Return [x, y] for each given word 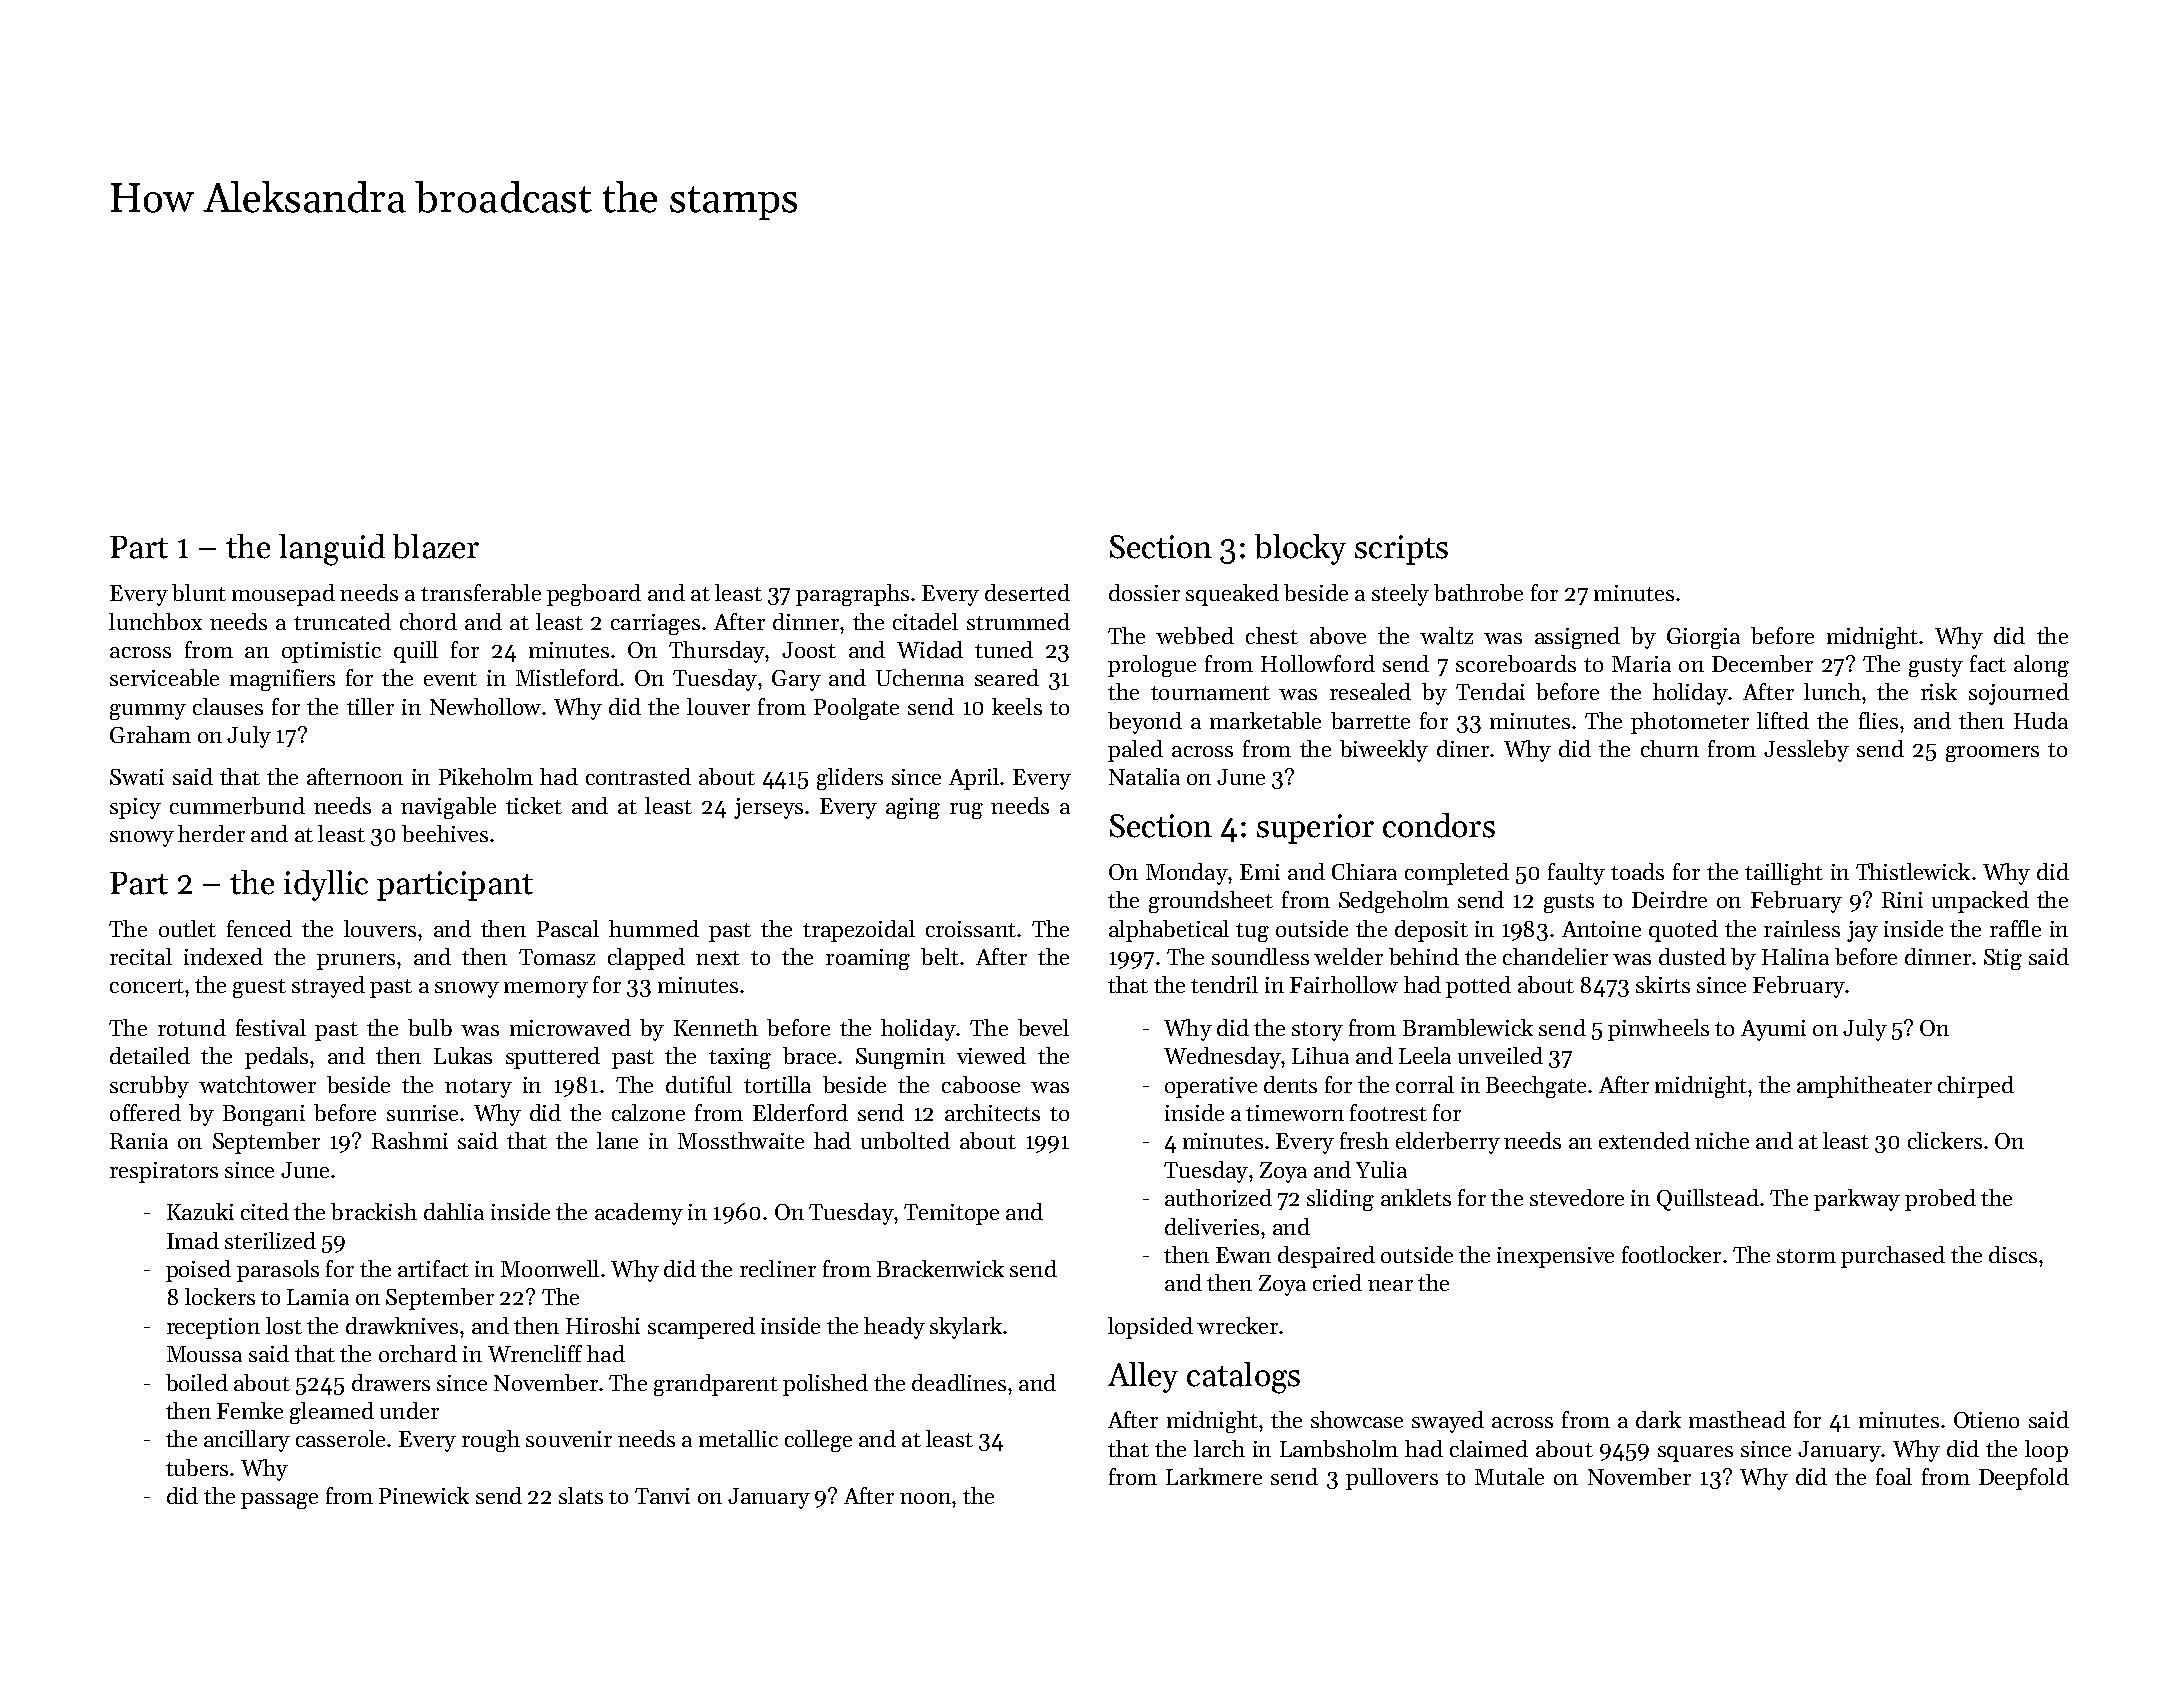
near [1390, 1285]
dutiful [699, 1084]
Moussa [204, 1354]
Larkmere [1214, 1476]
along [2041, 666]
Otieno [1986, 1420]
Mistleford [567, 677]
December [1762, 663]
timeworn [1295, 1113]
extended [1644, 1140]
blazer [436, 546]
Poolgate [856, 709]
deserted [1027, 592]
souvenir [569, 1439]
